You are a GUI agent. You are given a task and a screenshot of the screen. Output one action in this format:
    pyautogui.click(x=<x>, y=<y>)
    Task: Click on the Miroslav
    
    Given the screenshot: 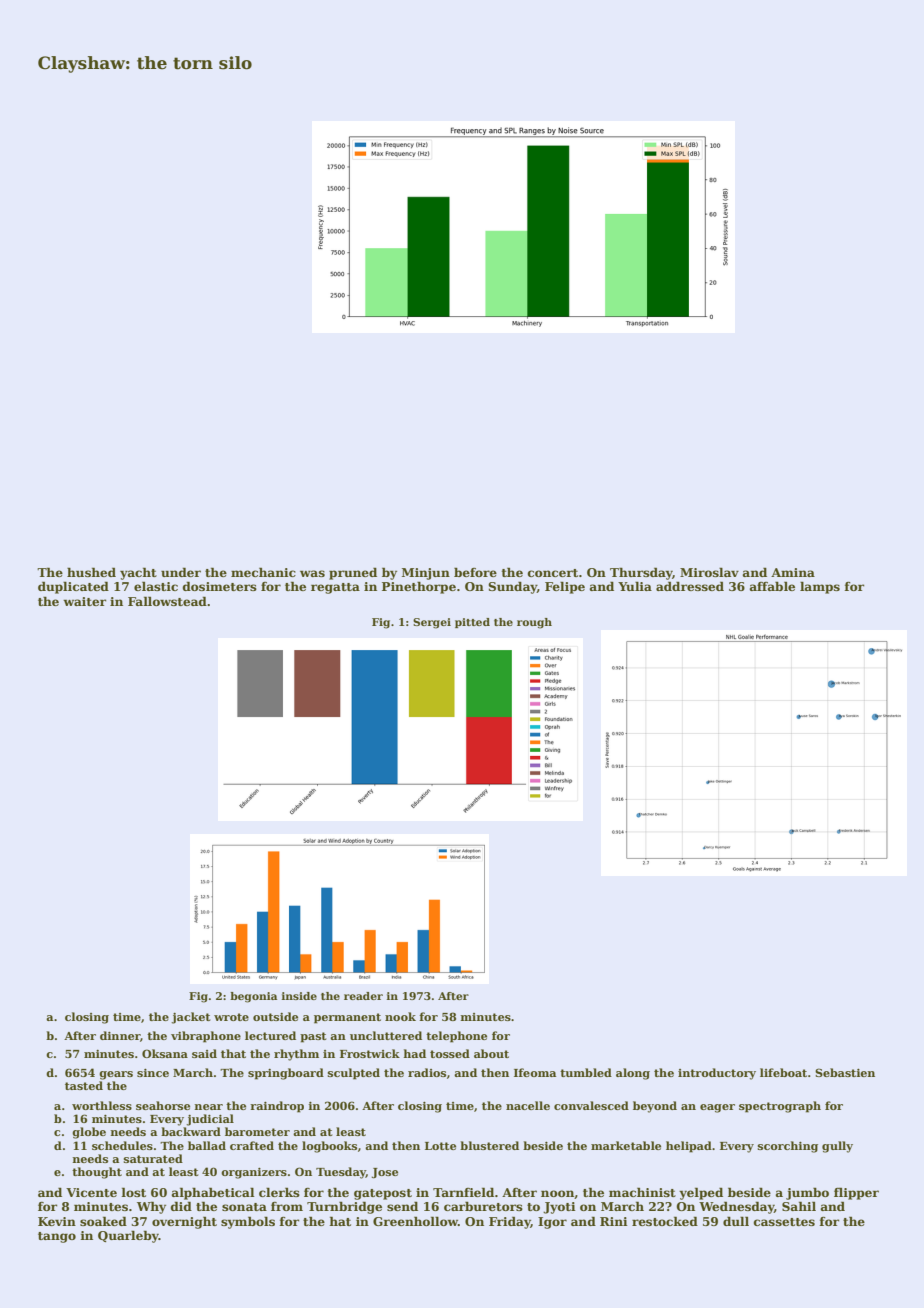 What is the action you would take?
    pyautogui.click(x=709, y=572)
